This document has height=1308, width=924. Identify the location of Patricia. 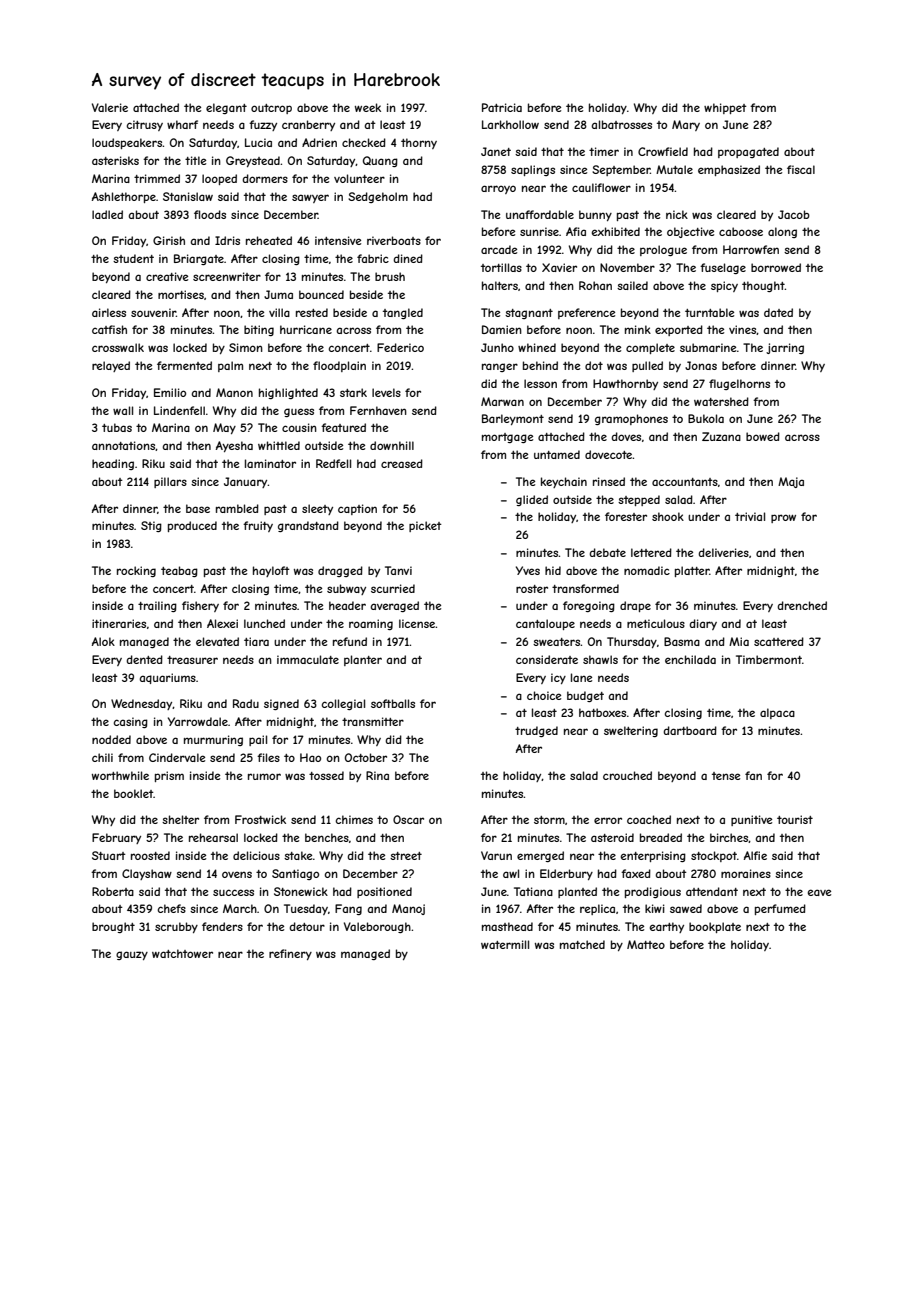
(502, 107).
